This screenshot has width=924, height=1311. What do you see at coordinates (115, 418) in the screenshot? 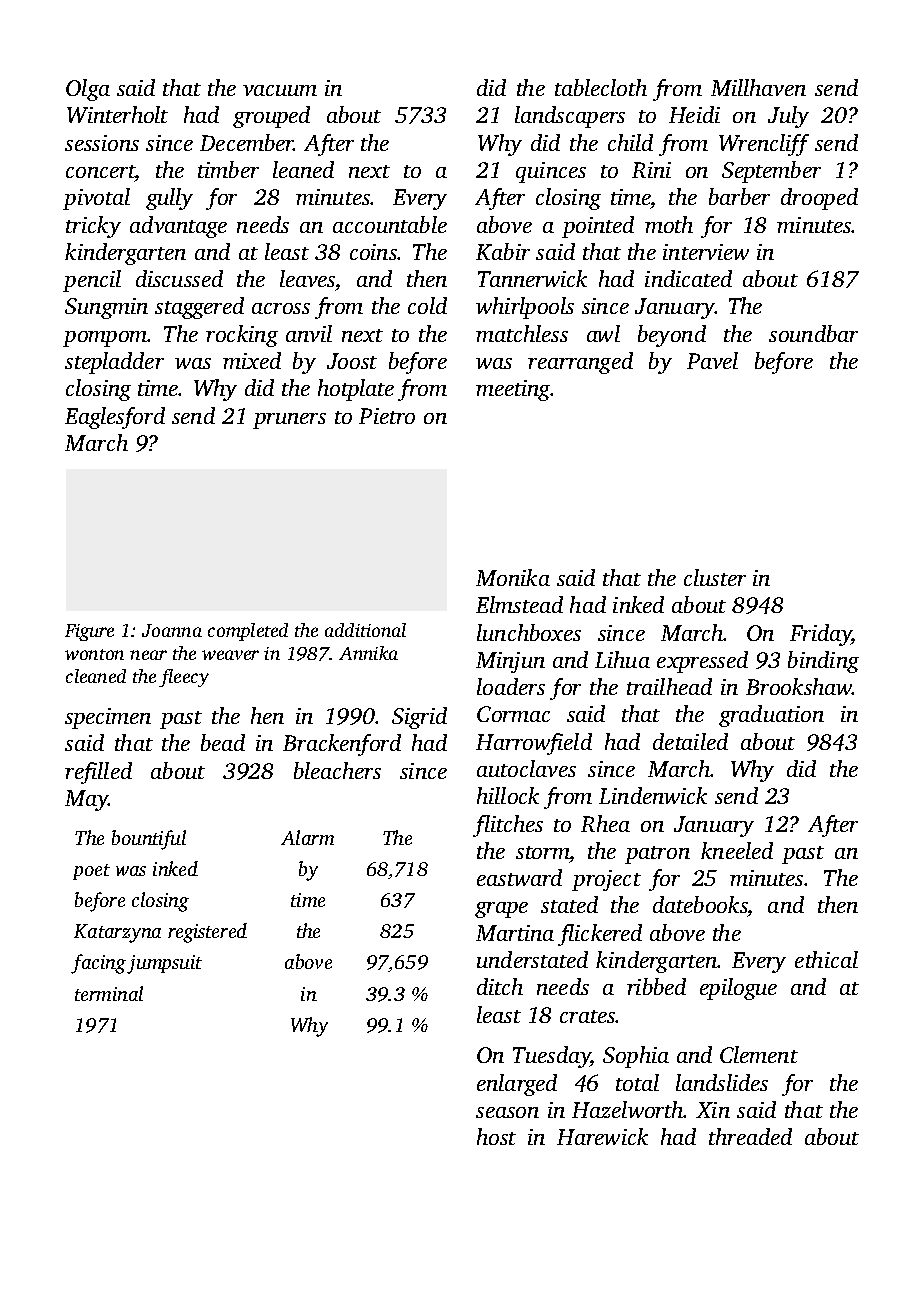
I see `Eaglesford` at bounding box center [115, 418].
